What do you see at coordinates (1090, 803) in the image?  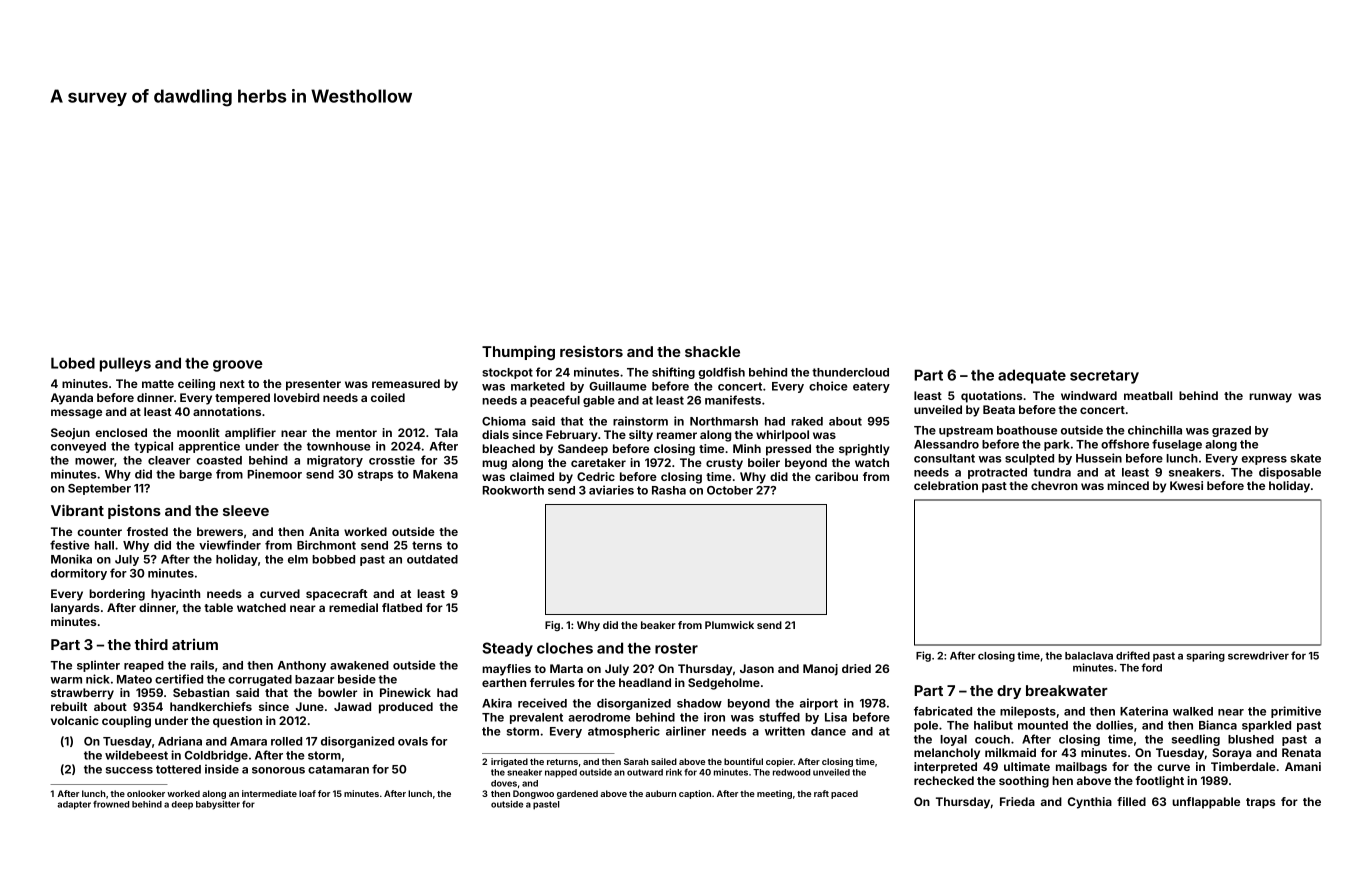 I see `Cynthia` at bounding box center [1090, 803].
